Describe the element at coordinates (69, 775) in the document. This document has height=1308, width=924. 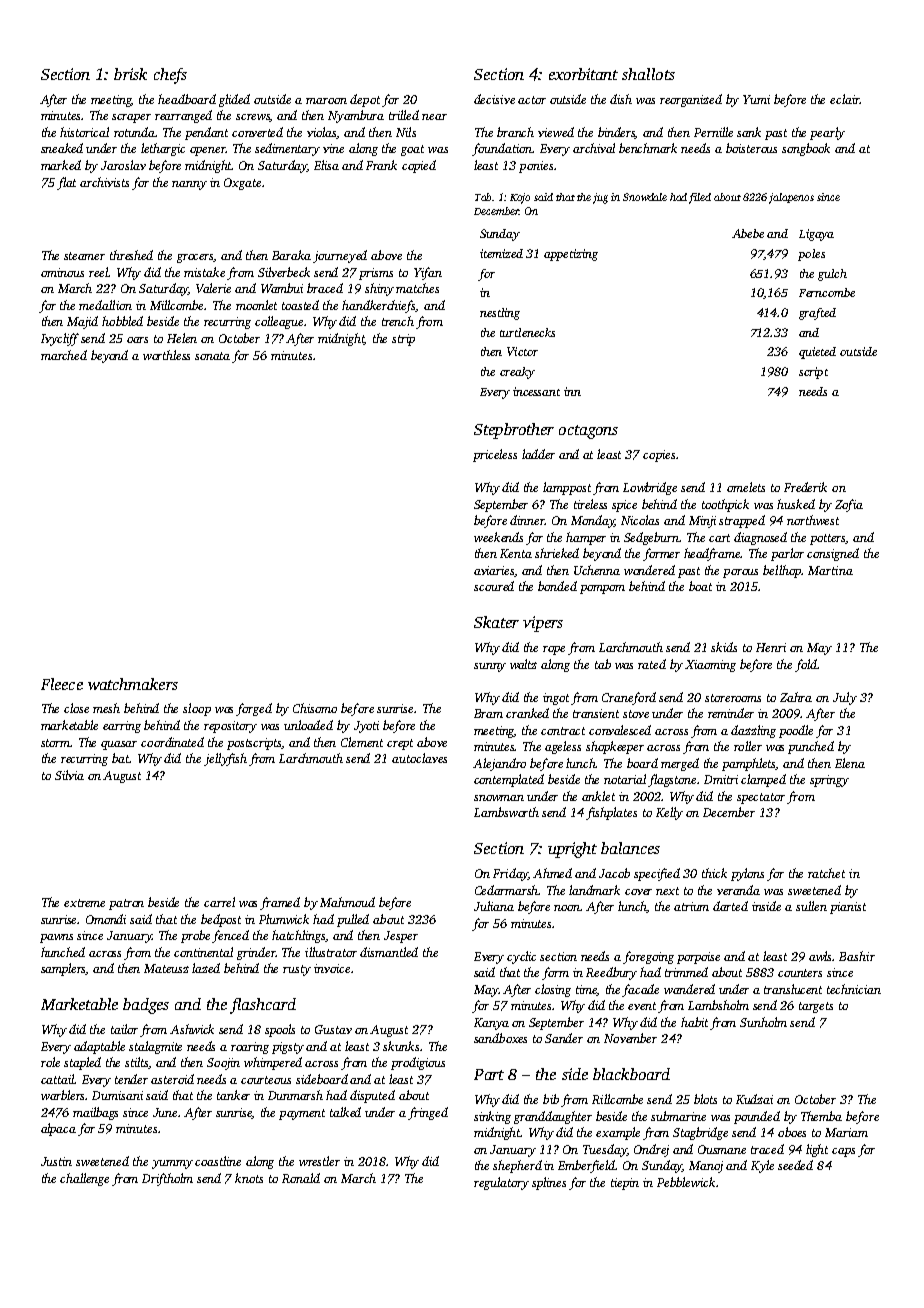
I see `Silvia` at that location.
